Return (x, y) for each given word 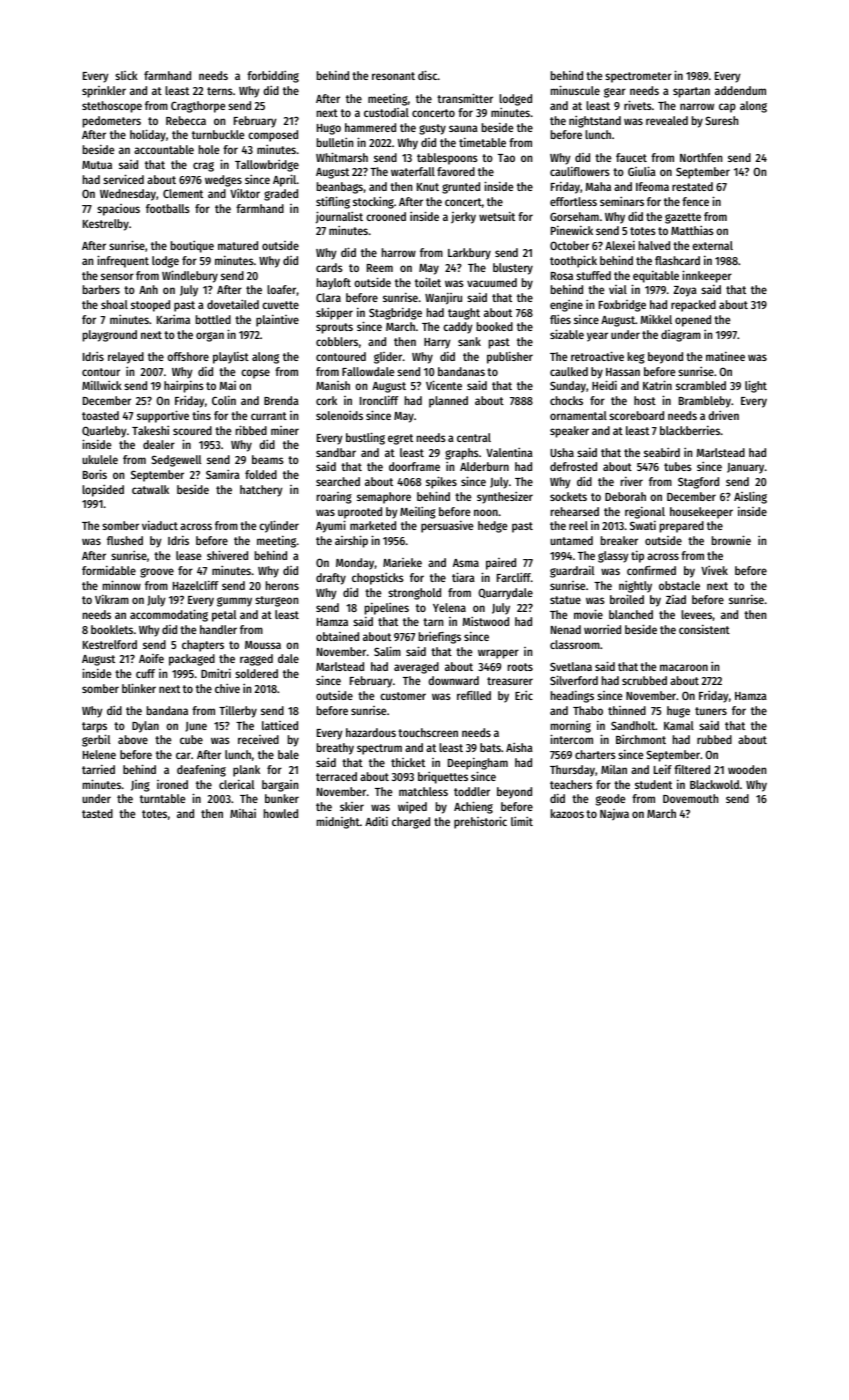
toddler (472, 791)
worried (602, 629)
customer (403, 696)
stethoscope (112, 107)
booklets (112, 629)
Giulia (642, 171)
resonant (393, 76)
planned (448, 402)
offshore (188, 356)
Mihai (243, 813)
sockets (568, 496)
